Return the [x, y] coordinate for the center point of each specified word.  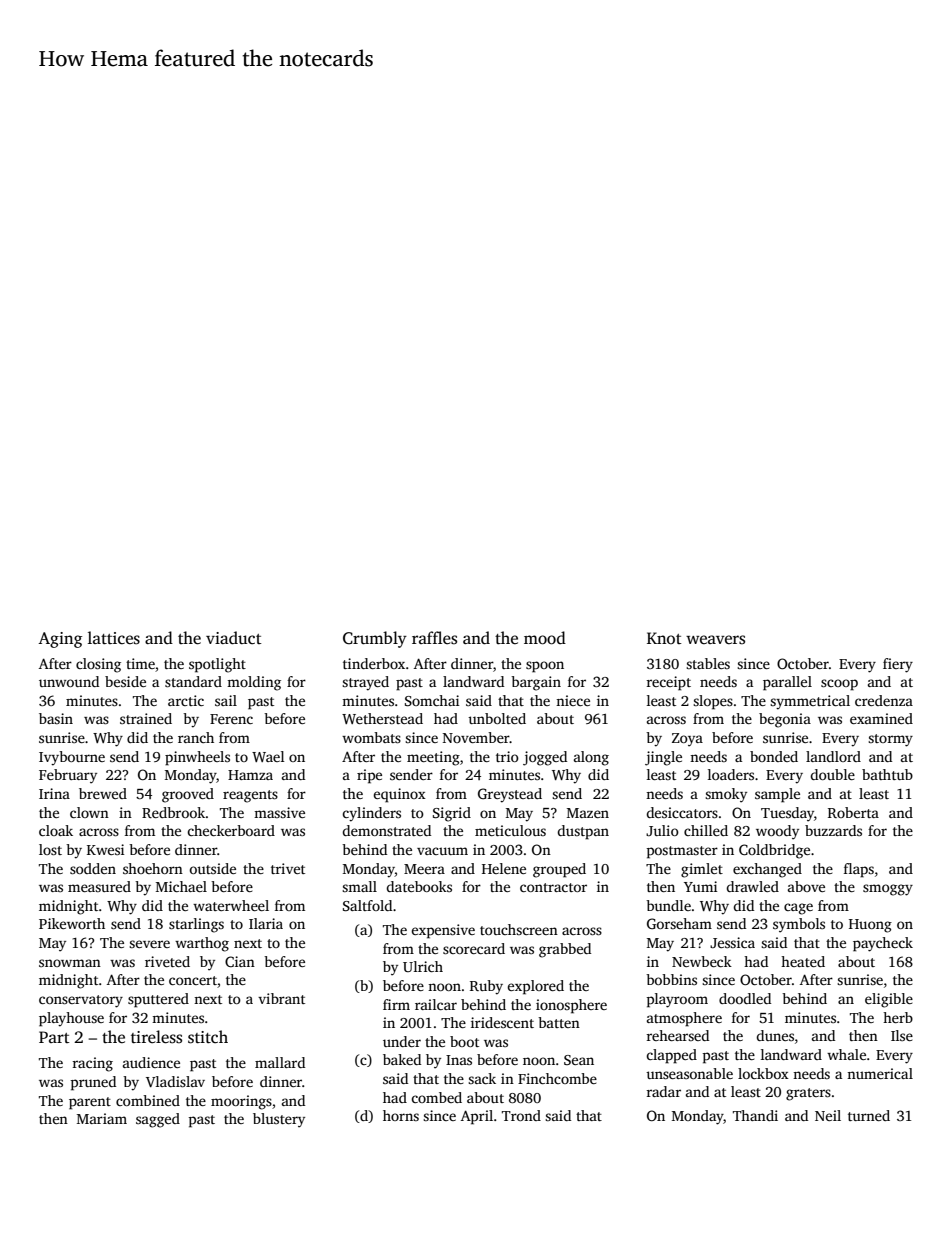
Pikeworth [72, 923]
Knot [664, 638]
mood [545, 638]
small [359, 886]
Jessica [732, 942]
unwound [69, 681]
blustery [279, 1120]
